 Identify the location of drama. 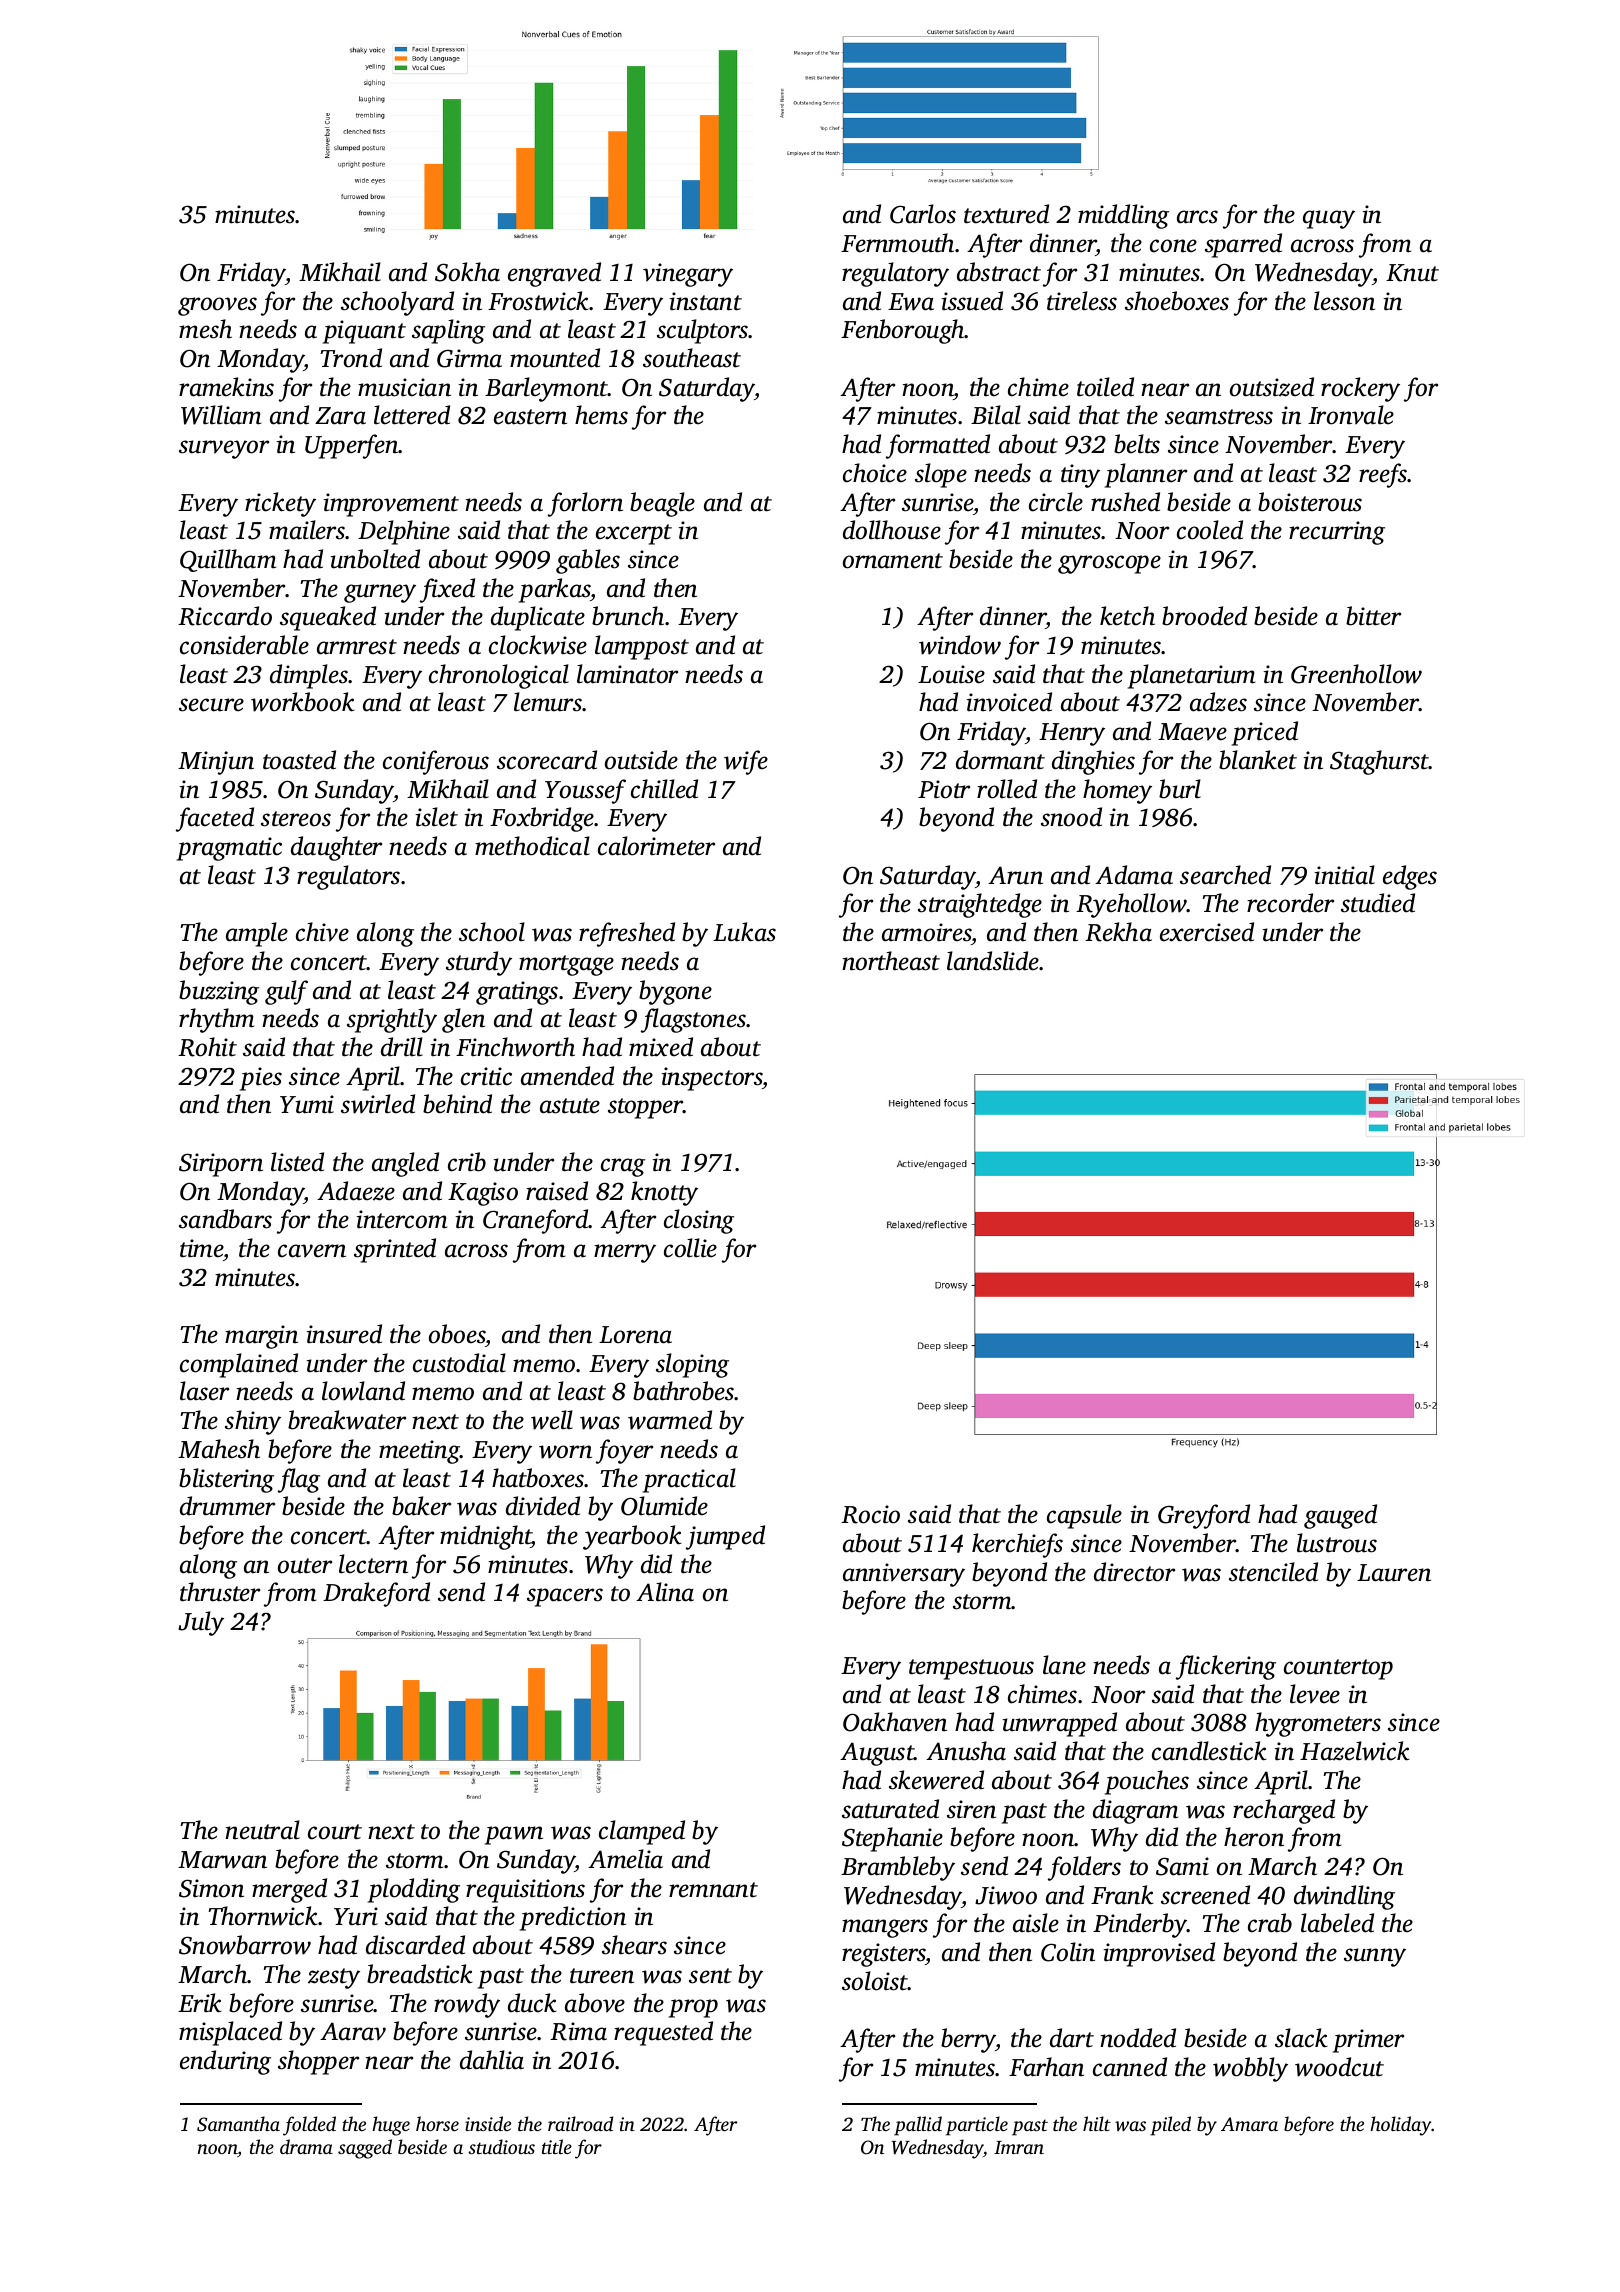
(306, 2146).
